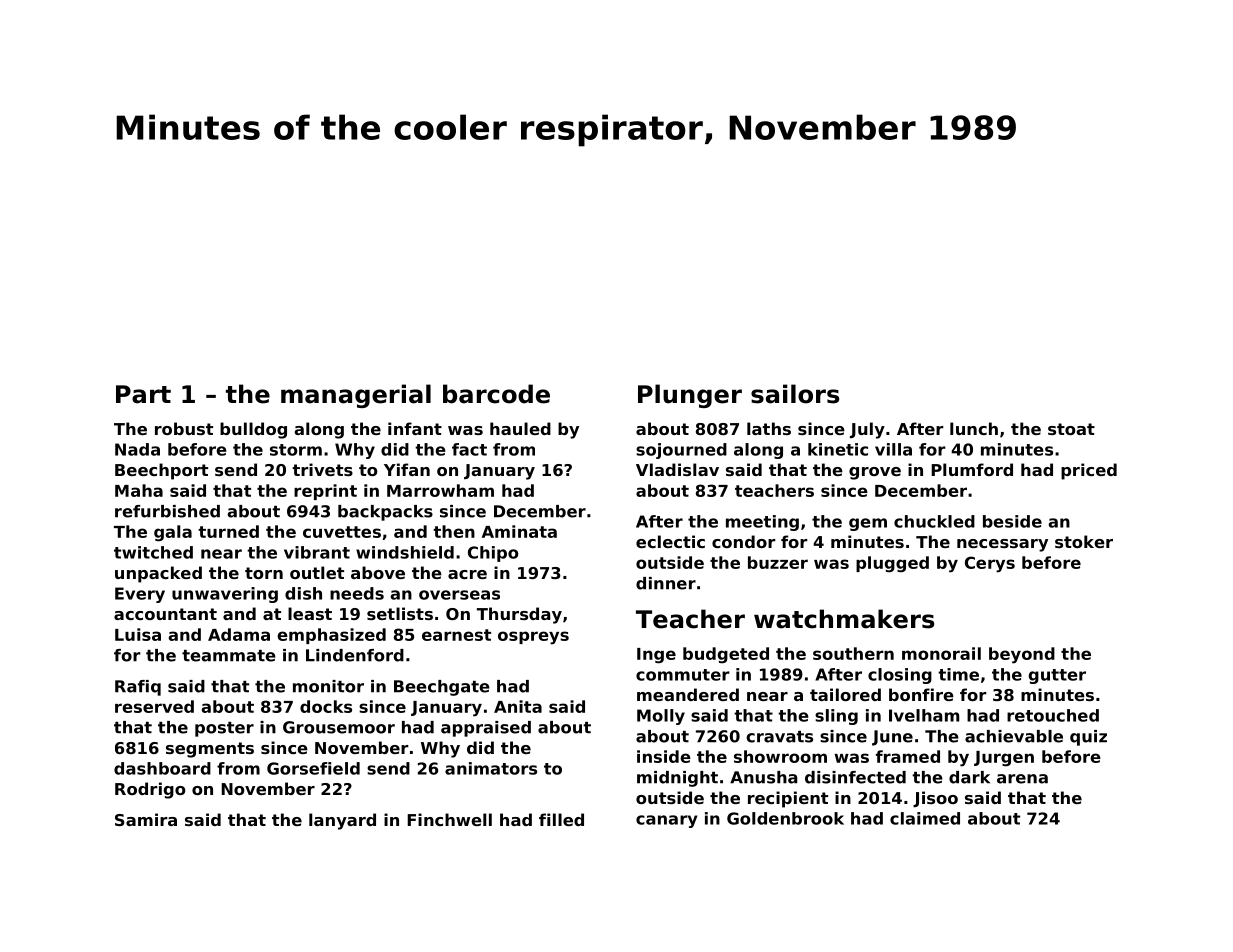 This screenshot has height=952, width=1233. What do you see at coordinates (974, 428) in the screenshot?
I see `lunch` at bounding box center [974, 428].
